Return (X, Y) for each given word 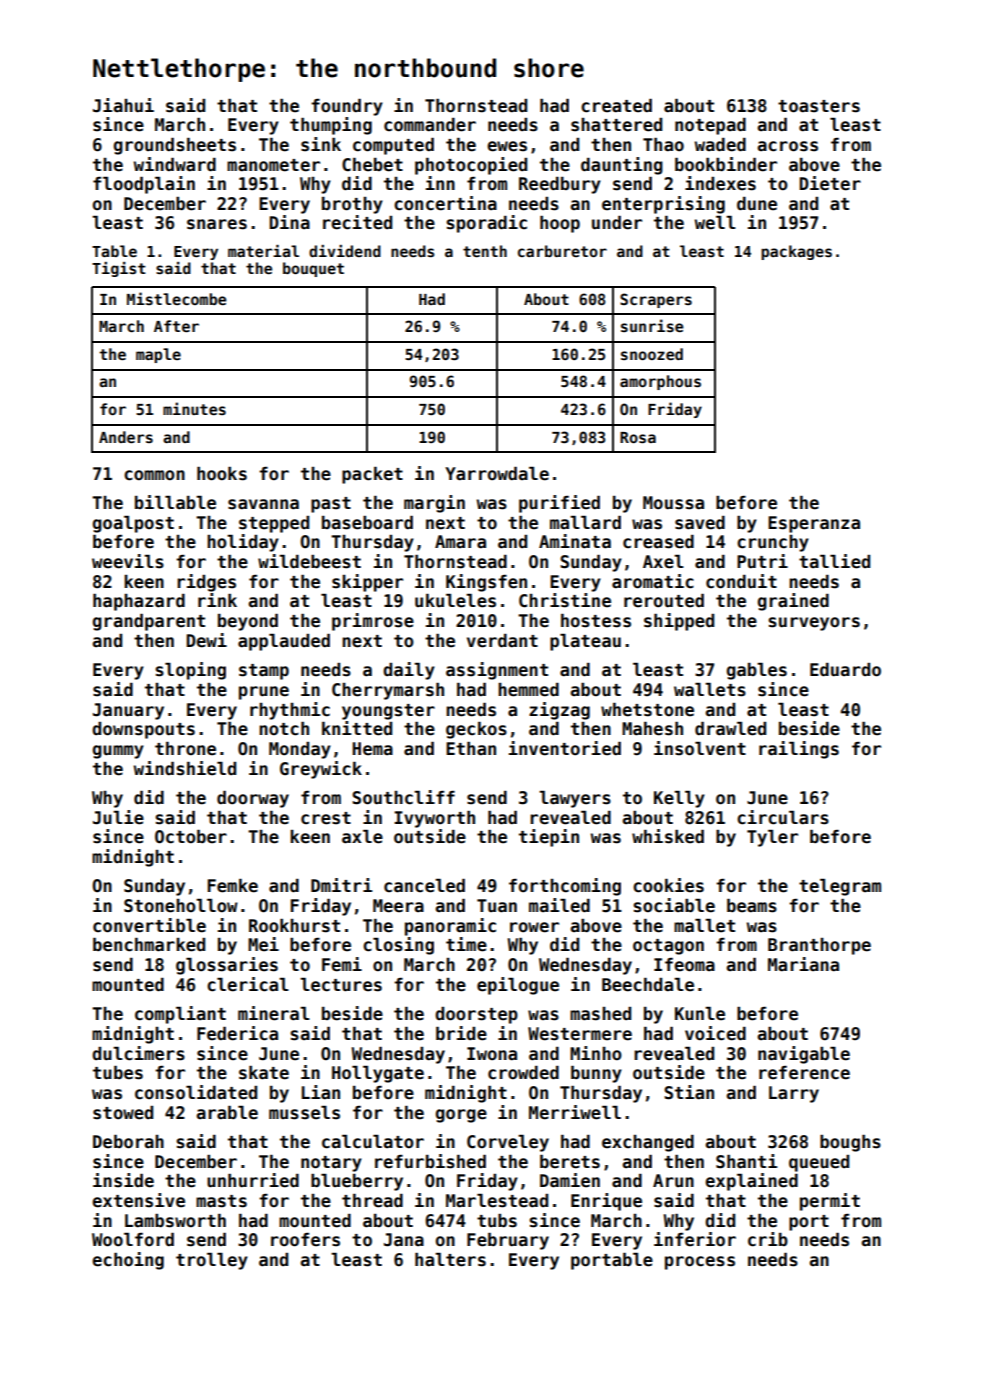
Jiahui (123, 105)
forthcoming (565, 887)
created (616, 106)
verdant (502, 641)
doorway (253, 799)
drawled (730, 729)
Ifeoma (684, 965)
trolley (212, 1261)
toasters (819, 106)
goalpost (133, 524)
